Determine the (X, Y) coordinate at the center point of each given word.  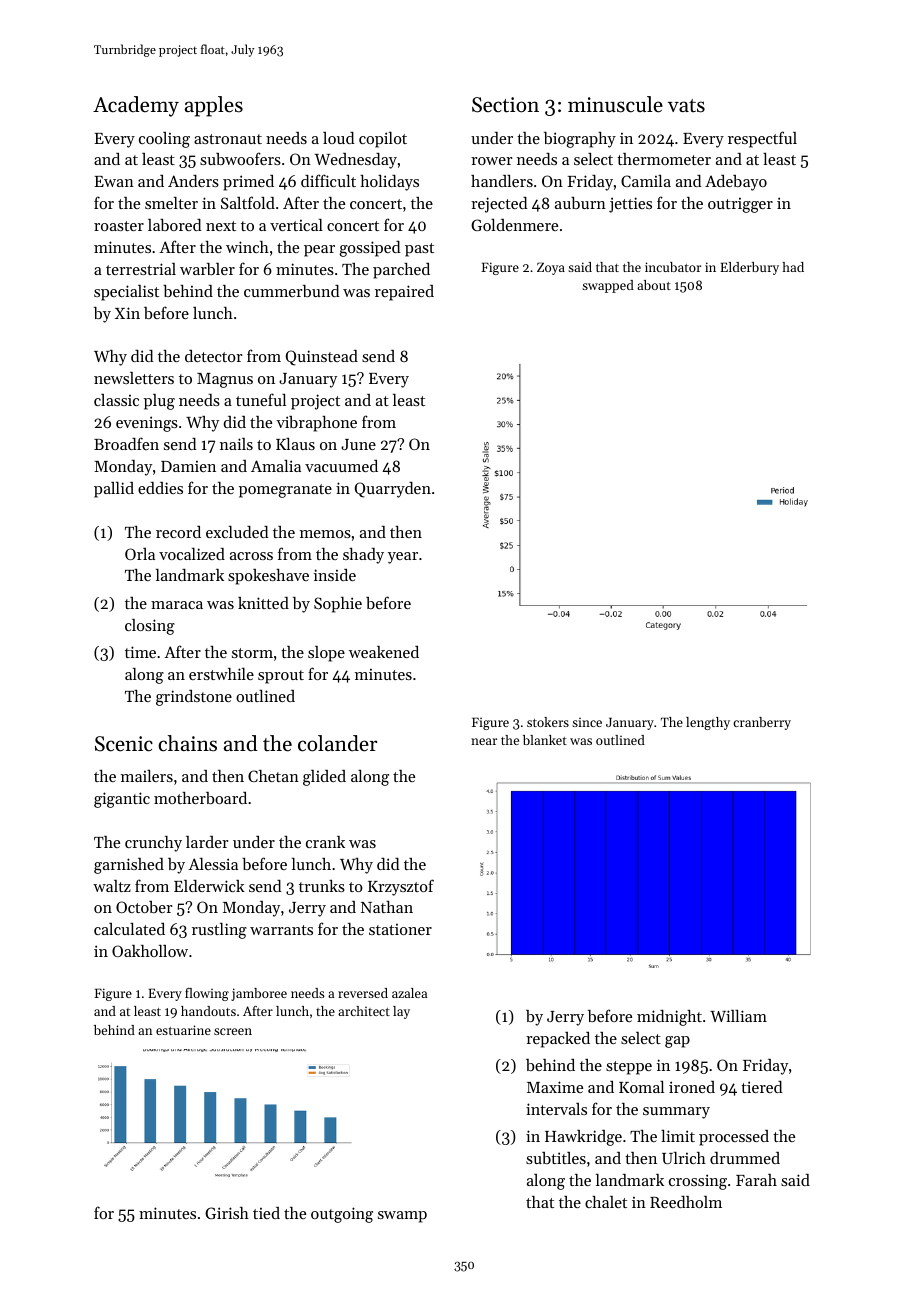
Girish (227, 1213)
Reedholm (686, 1202)
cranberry (762, 723)
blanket (545, 740)
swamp (402, 1217)
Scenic (124, 744)
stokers (548, 722)
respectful (762, 139)
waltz (112, 886)
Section (505, 105)
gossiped (370, 249)
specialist (126, 293)
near (484, 741)
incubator (673, 267)
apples (214, 106)
